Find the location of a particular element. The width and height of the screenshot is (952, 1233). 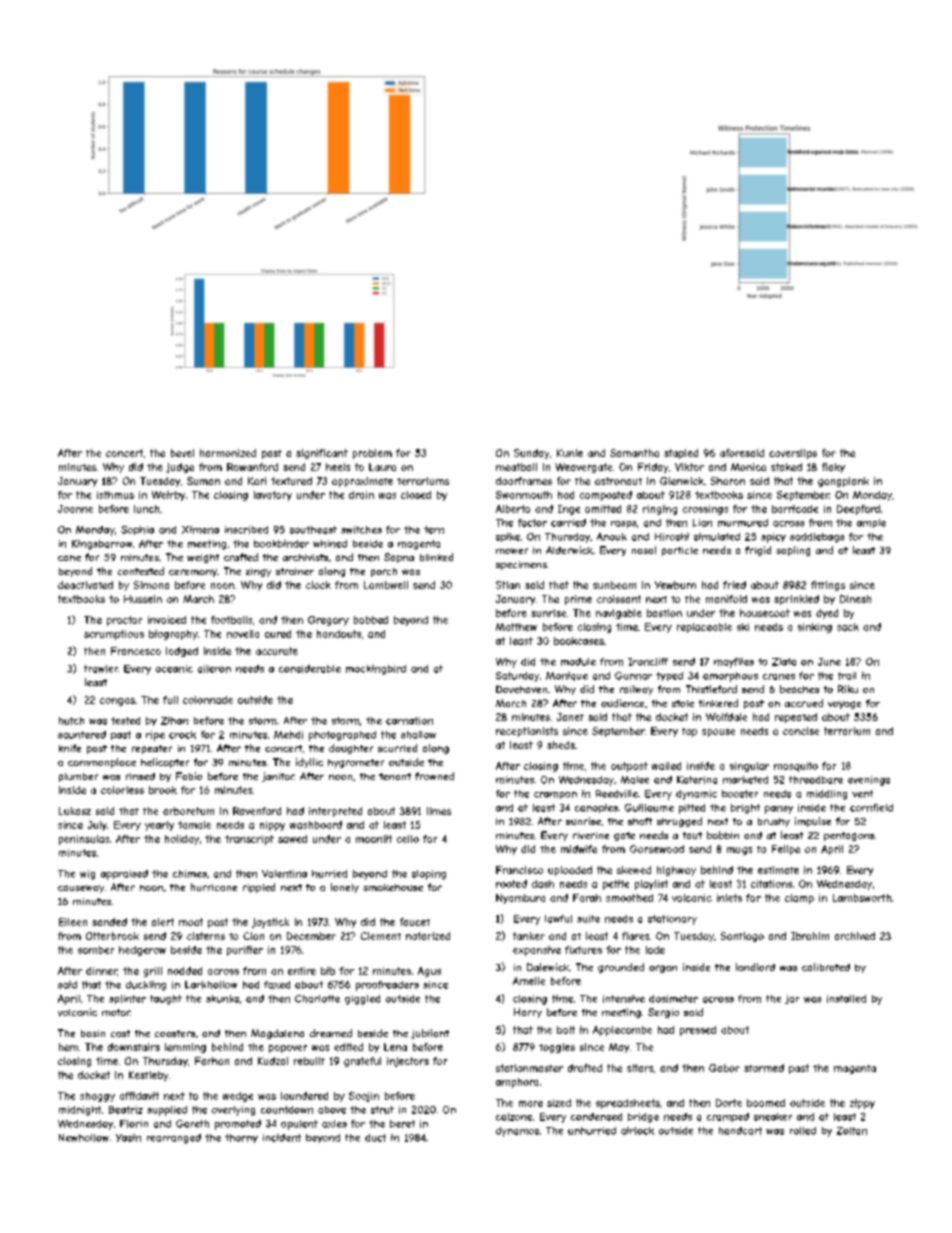

Deepford is located at coordinates (858, 510).
